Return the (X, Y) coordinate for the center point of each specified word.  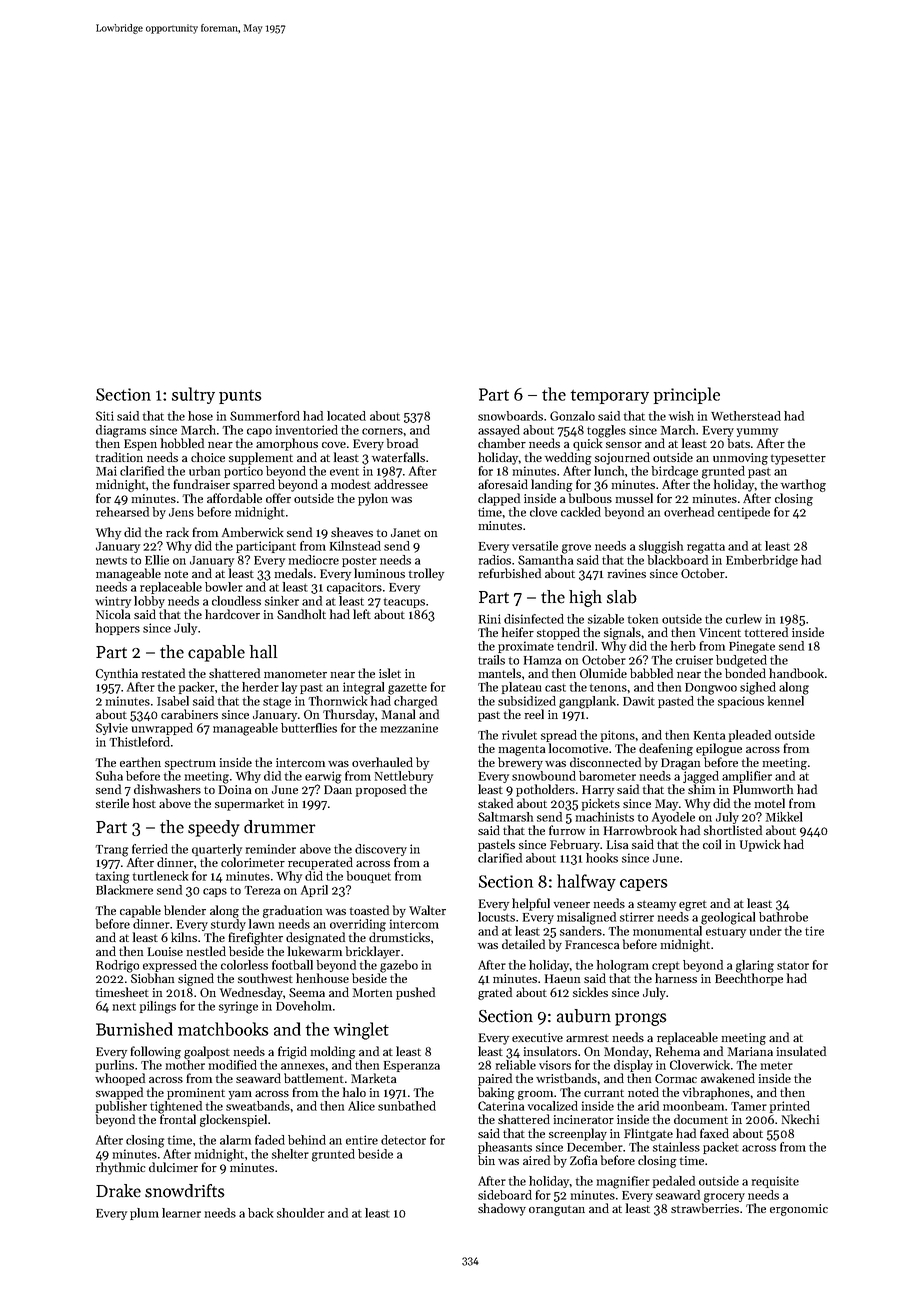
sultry (193, 395)
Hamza (542, 660)
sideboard (505, 1195)
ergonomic (799, 1210)
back (260, 1213)
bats (739, 443)
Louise (165, 951)
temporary (610, 397)
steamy (656, 905)
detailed (523, 944)
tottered (766, 632)
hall (263, 652)
